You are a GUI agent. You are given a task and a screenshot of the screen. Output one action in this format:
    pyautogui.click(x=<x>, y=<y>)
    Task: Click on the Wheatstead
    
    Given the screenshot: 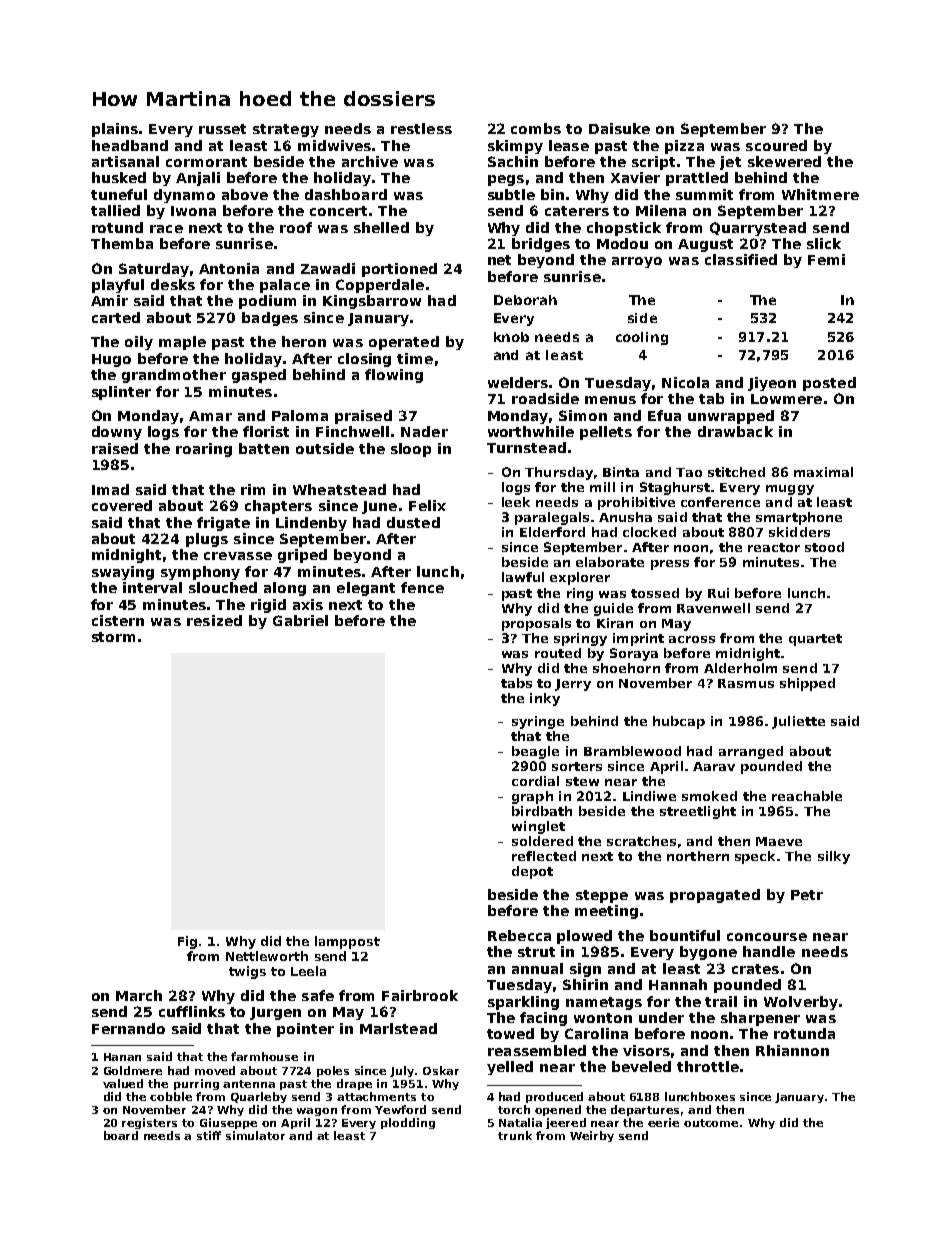 What is the action you would take?
    pyautogui.click(x=339, y=489)
